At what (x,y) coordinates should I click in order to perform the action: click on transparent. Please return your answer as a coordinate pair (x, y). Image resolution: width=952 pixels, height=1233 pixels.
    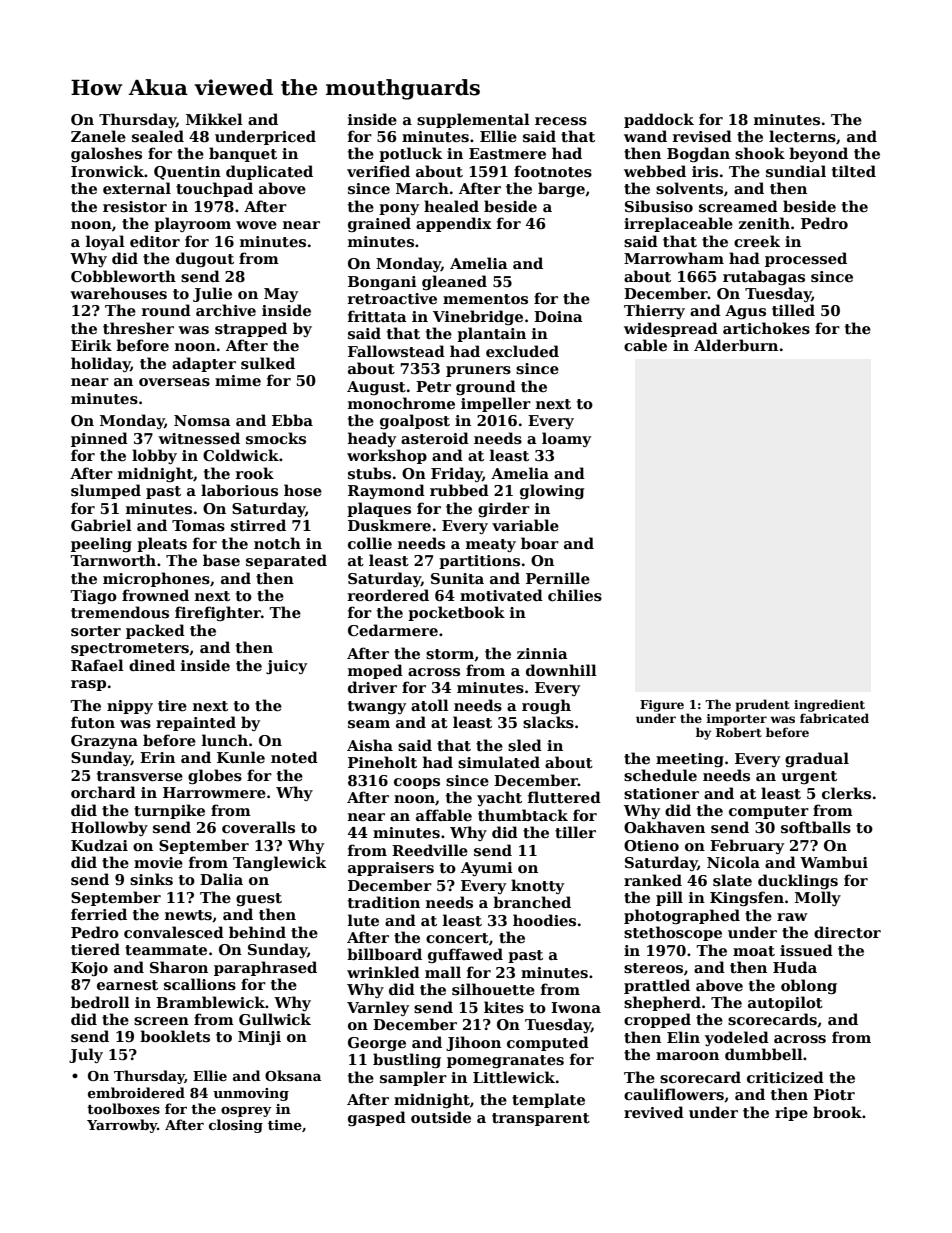
    Looking at the image, I should click on (541, 1119).
